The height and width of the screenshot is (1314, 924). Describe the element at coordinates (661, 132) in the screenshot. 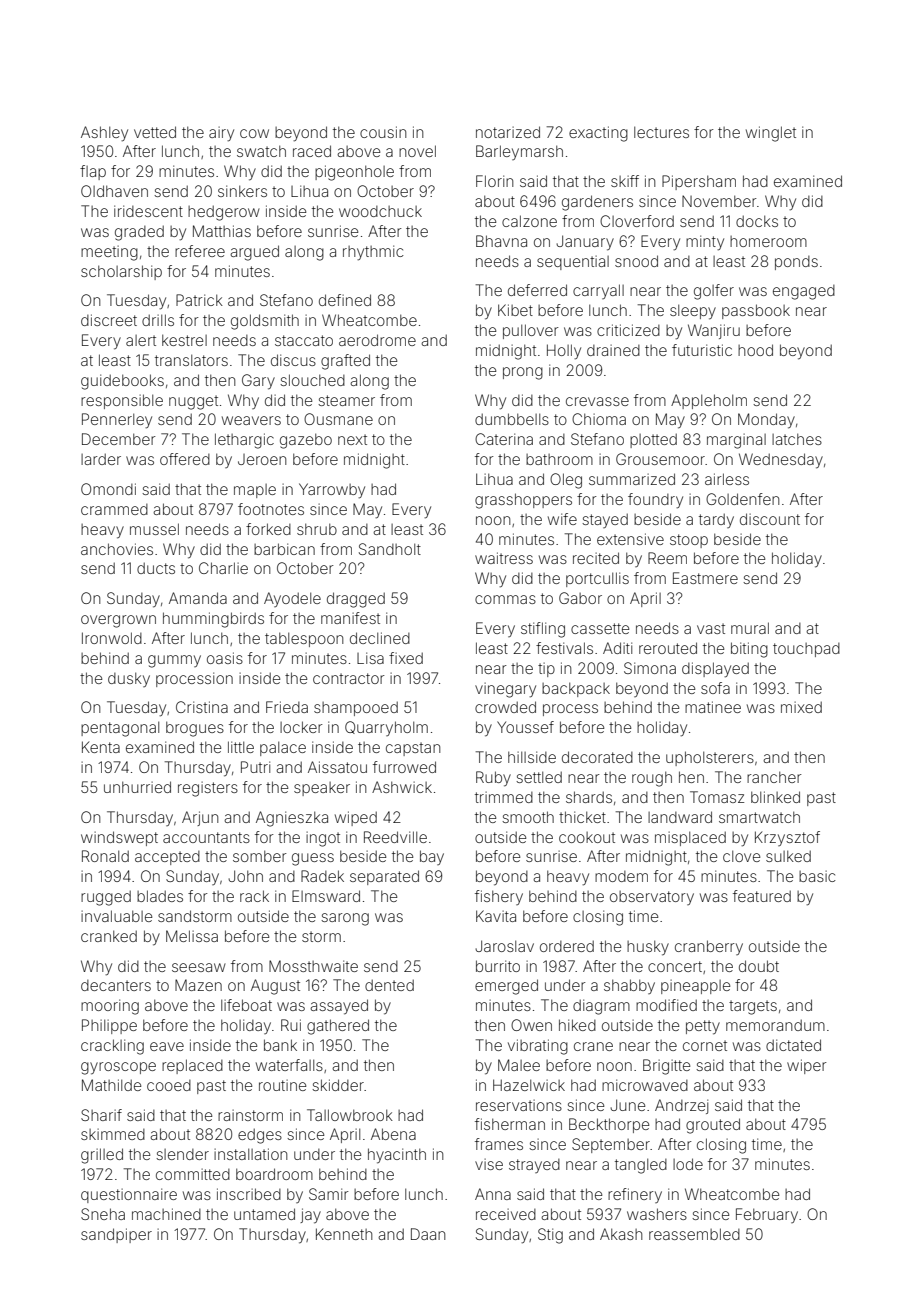

I see `lectures` at that location.
